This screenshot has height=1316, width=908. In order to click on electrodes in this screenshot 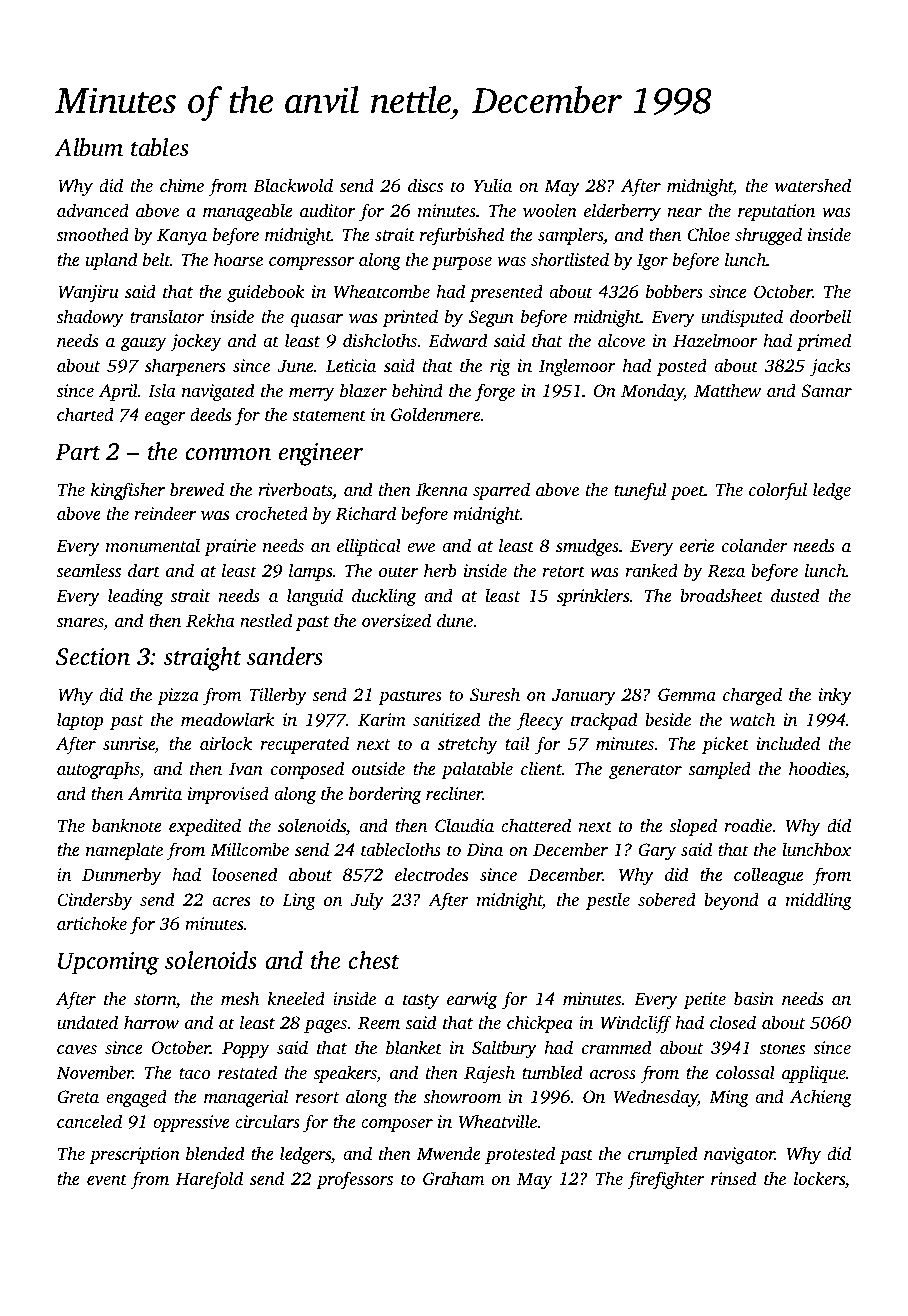, I will do `click(431, 874)`.
